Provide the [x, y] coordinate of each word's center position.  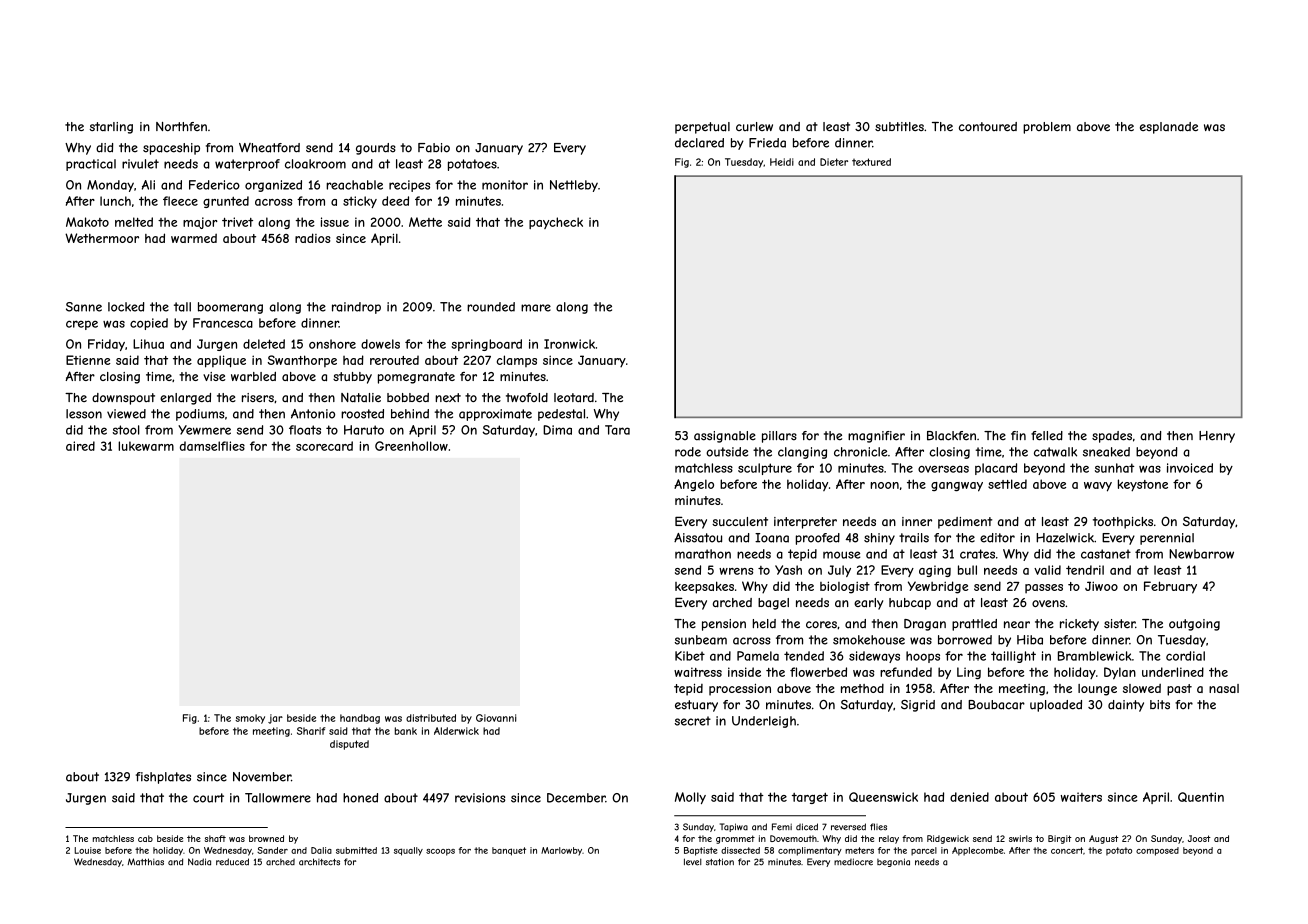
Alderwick [456, 731]
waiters [1081, 797]
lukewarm [146, 446]
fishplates [163, 778]
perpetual [702, 128]
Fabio [434, 148]
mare [536, 308]
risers [258, 397]
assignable [725, 437]
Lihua [148, 344]
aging [935, 571]
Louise [87, 850]
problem [1047, 128]
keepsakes [704, 587]
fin [1018, 435]
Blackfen [951, 436]
